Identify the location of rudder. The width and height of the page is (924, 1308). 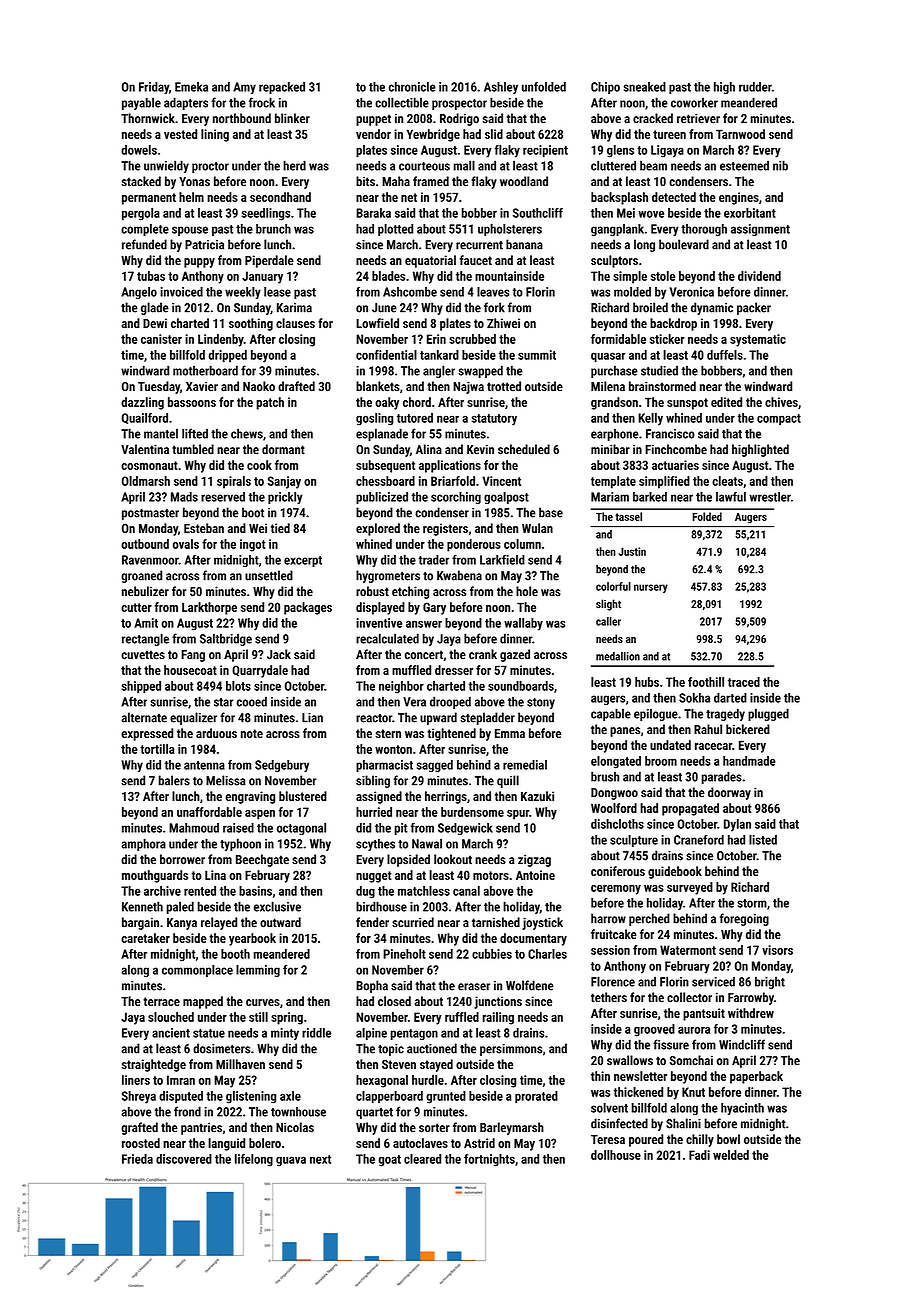
(755, 87).
